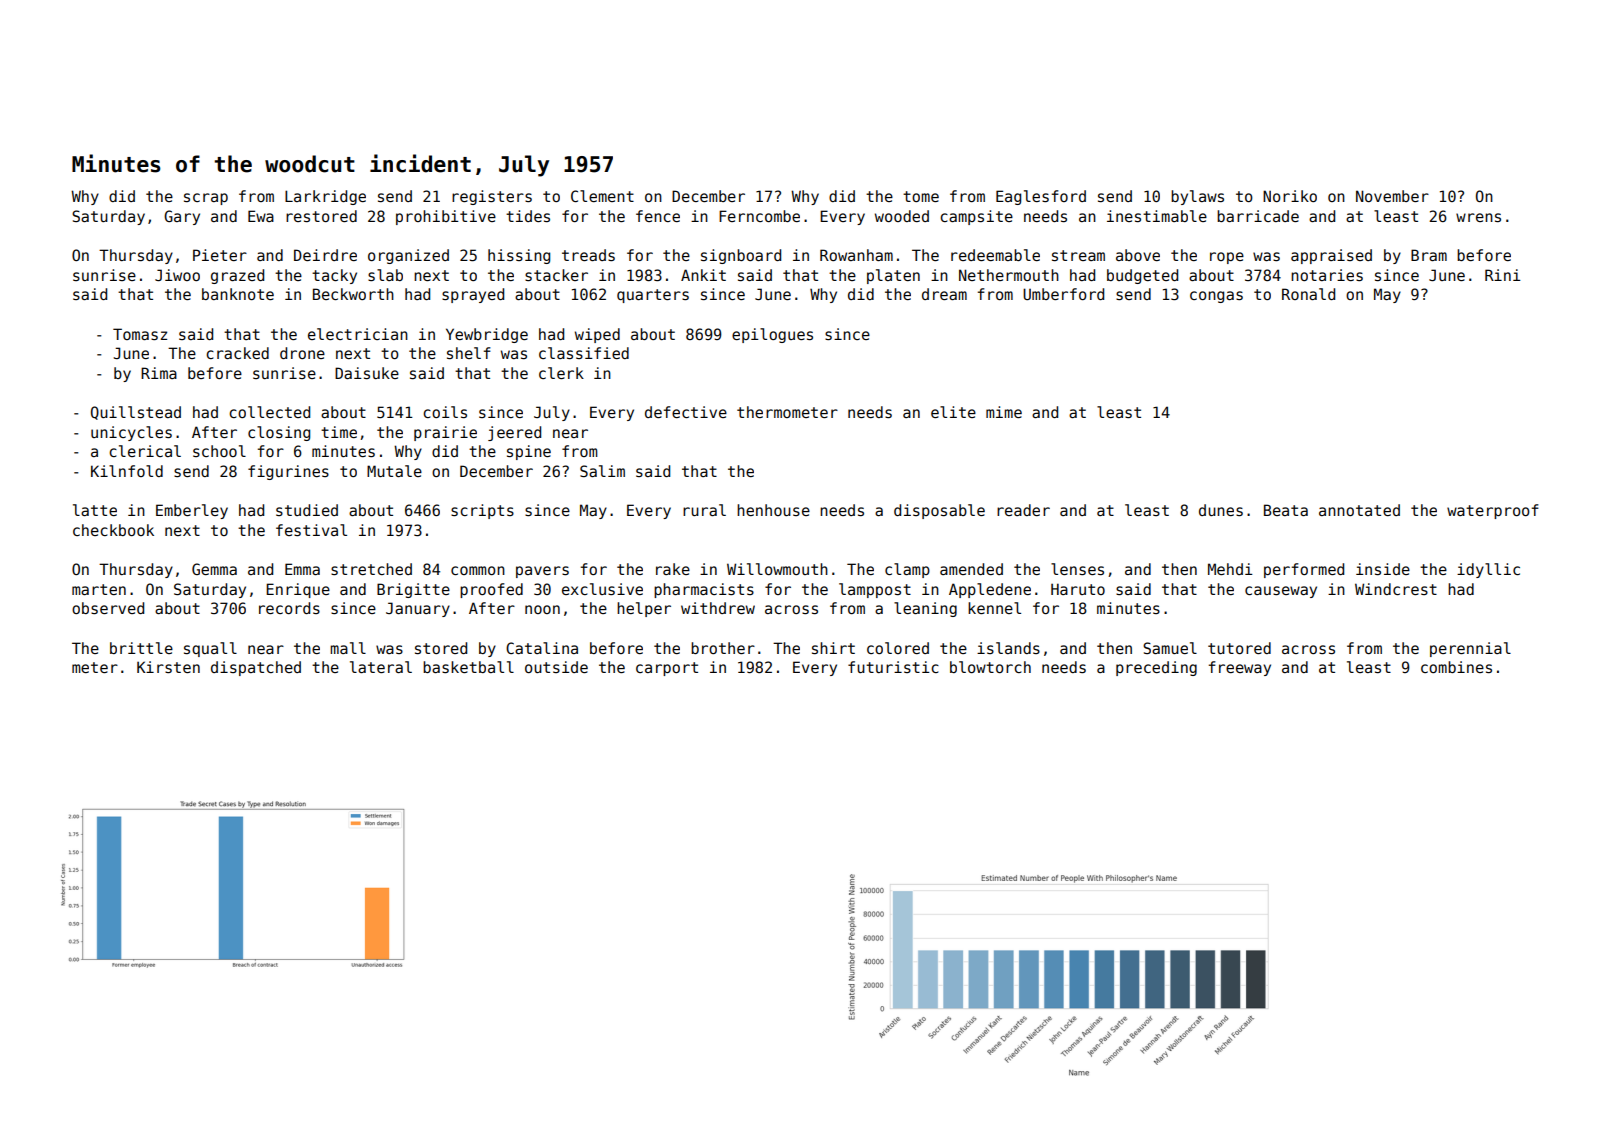 Image resolution: width=1614 pixels, height=1141 pixels. Describe the element at coordinates (667, 669) in the image. I see `carport` at that location.
